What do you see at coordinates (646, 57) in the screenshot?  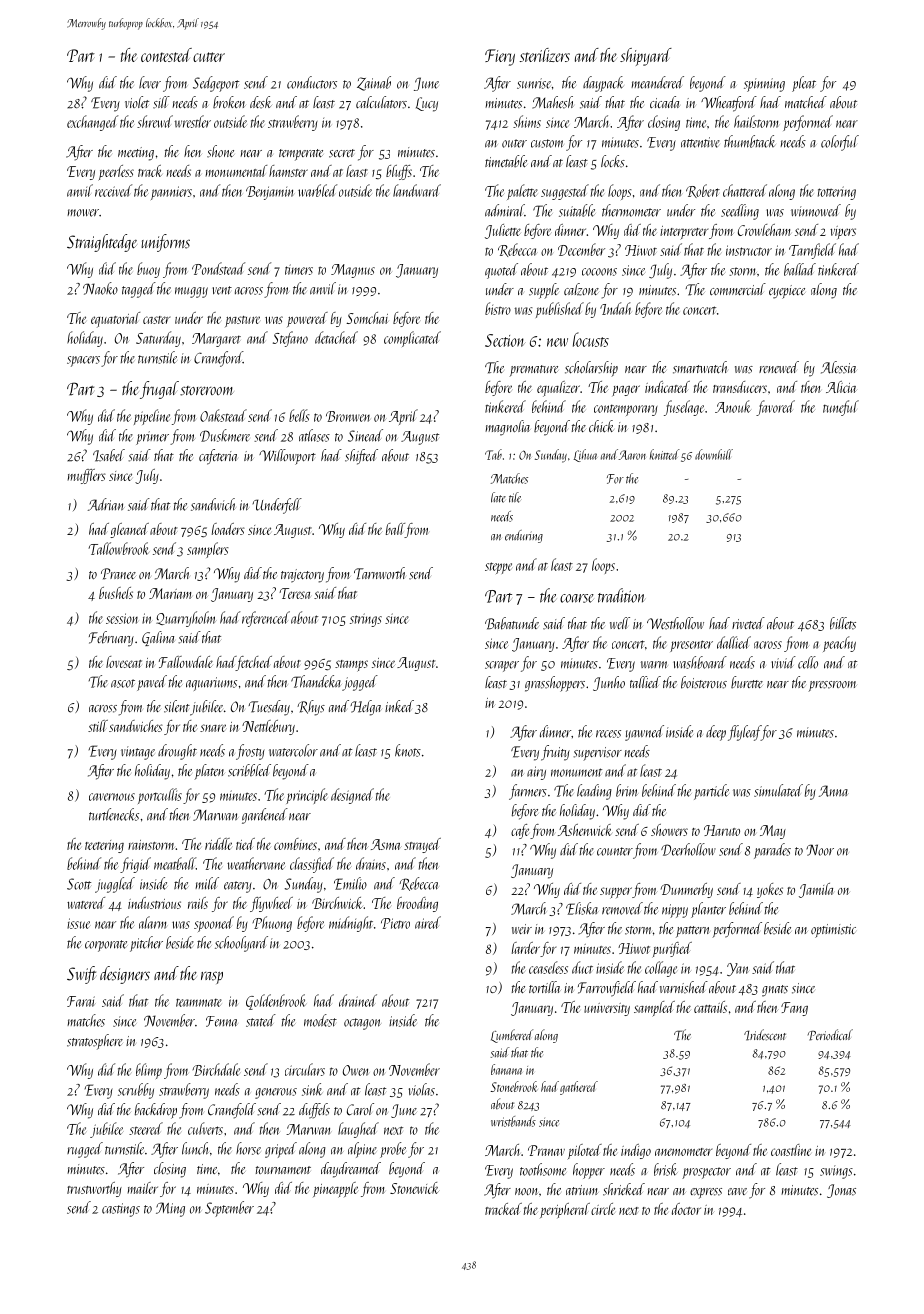 I see `shipyard` at bounding box center [646, 57].
